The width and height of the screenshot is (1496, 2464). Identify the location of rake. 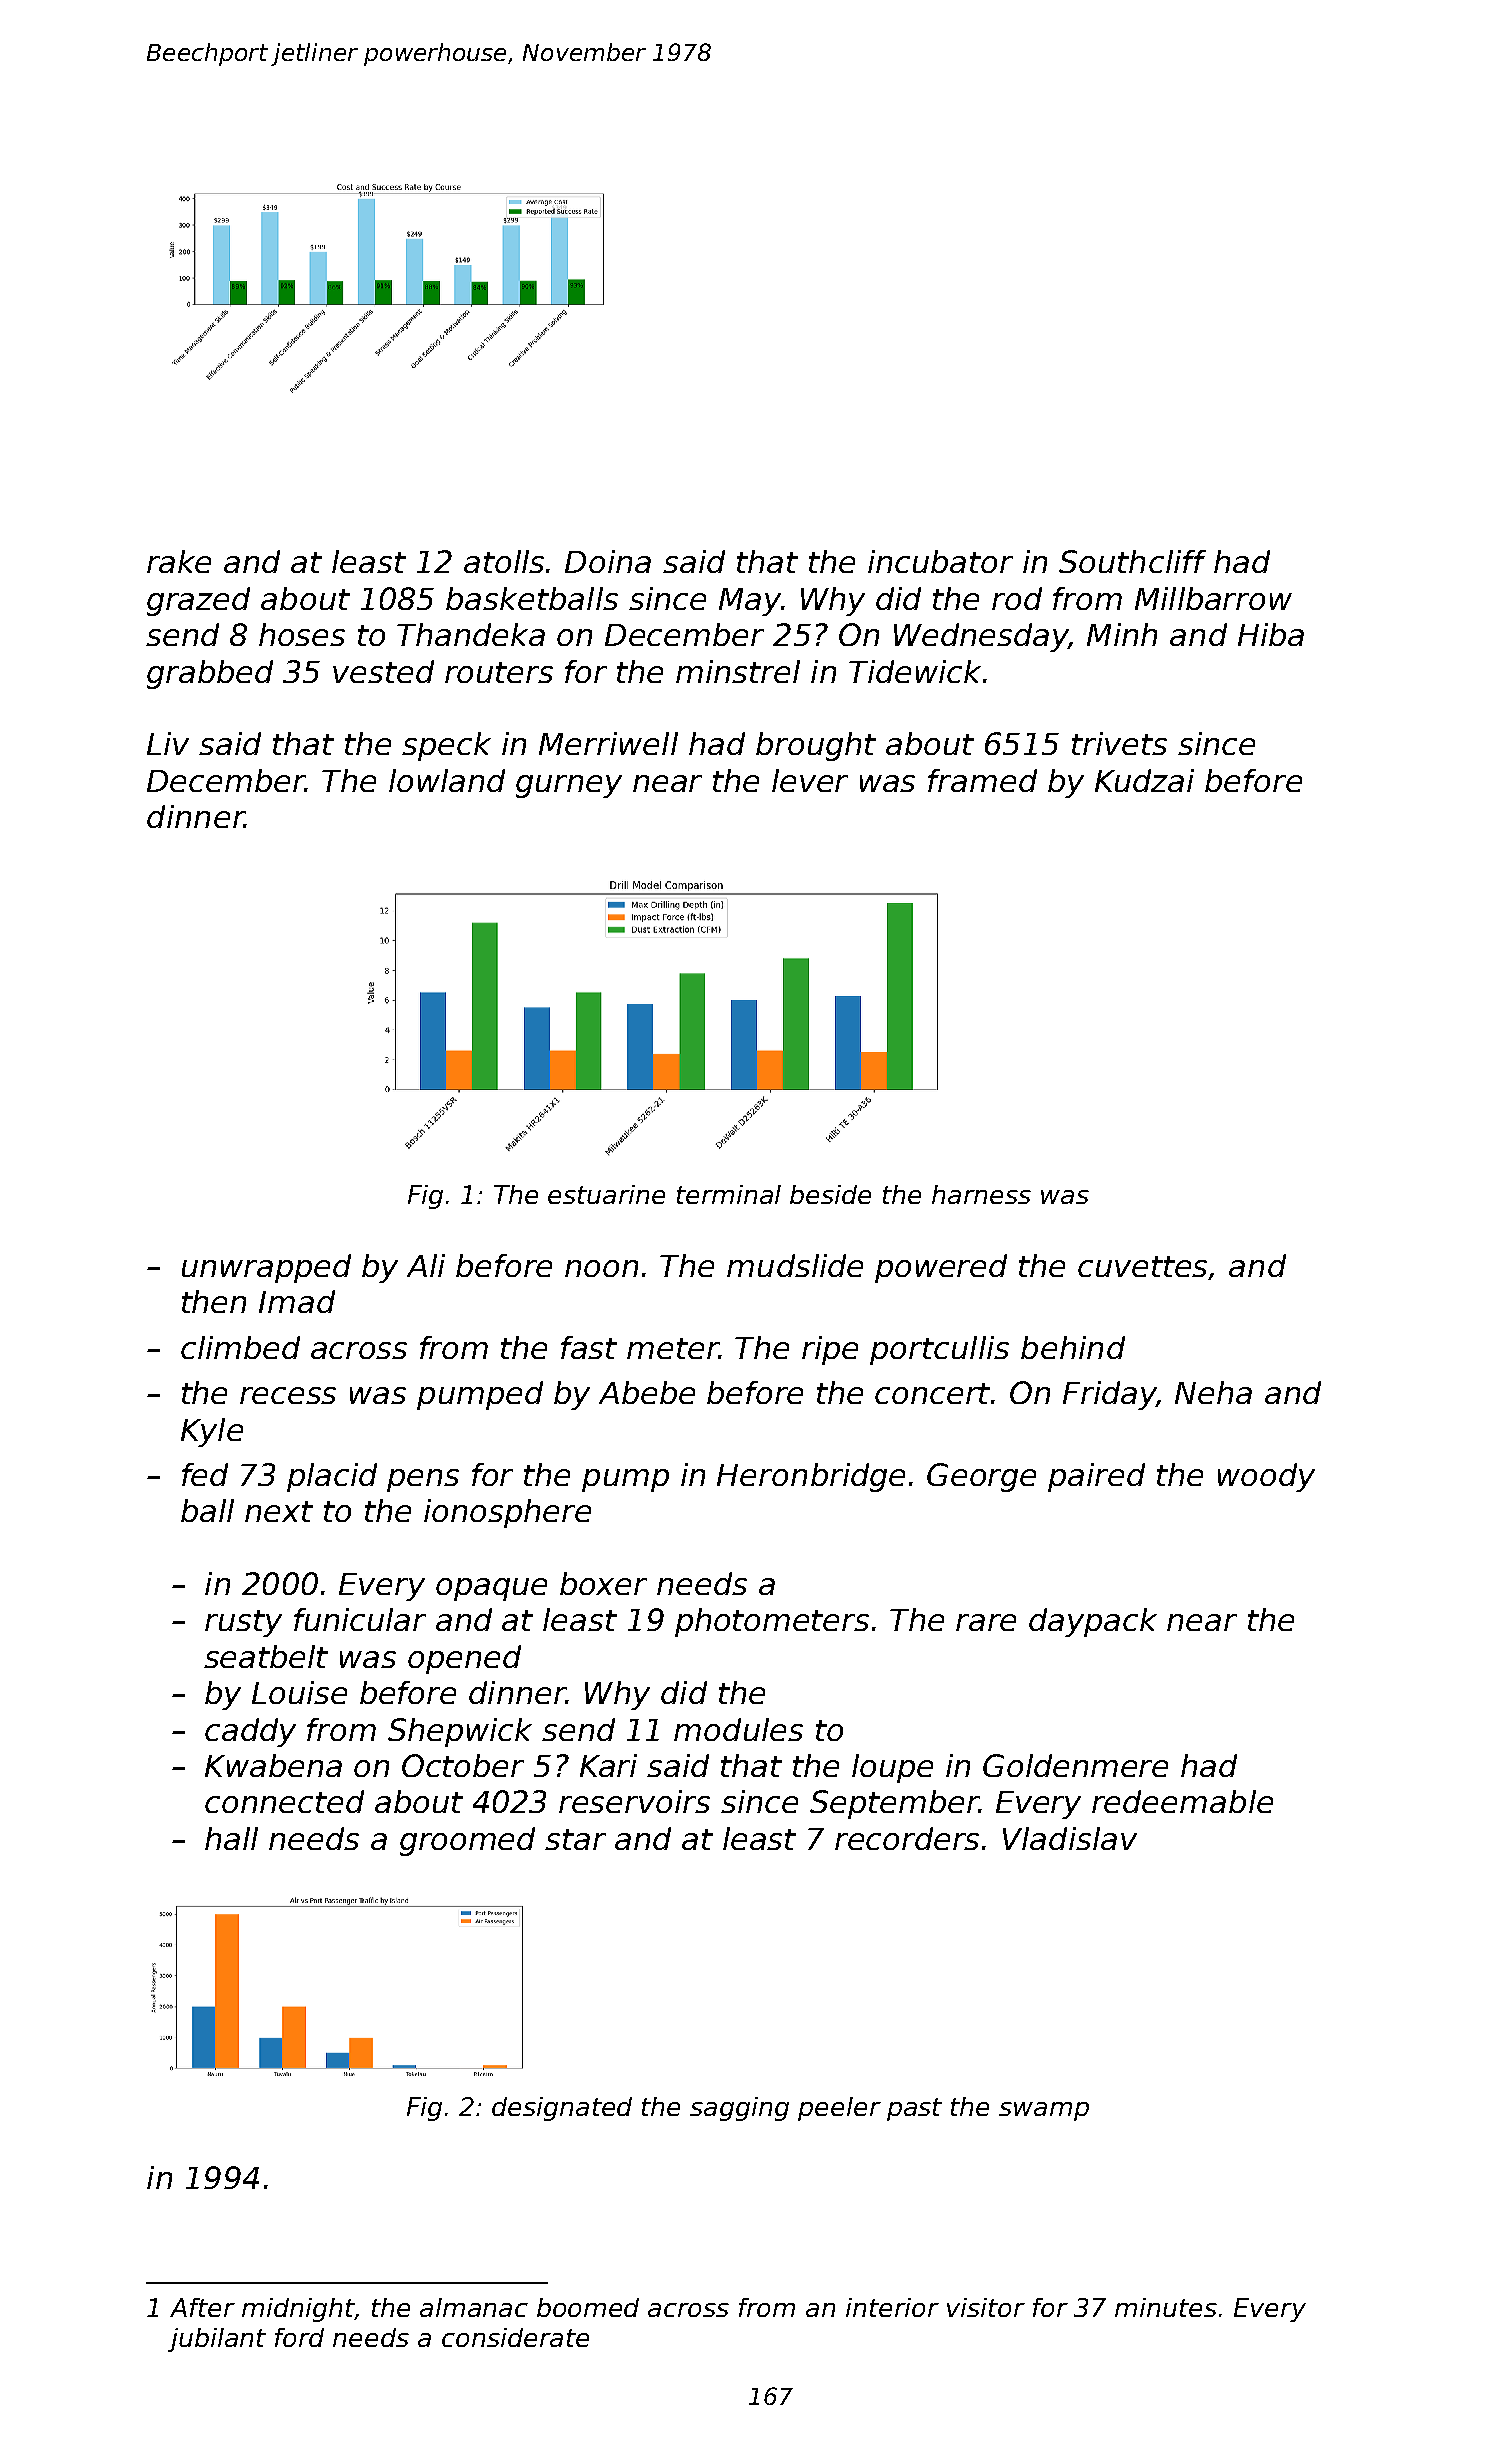
(179, 561).
